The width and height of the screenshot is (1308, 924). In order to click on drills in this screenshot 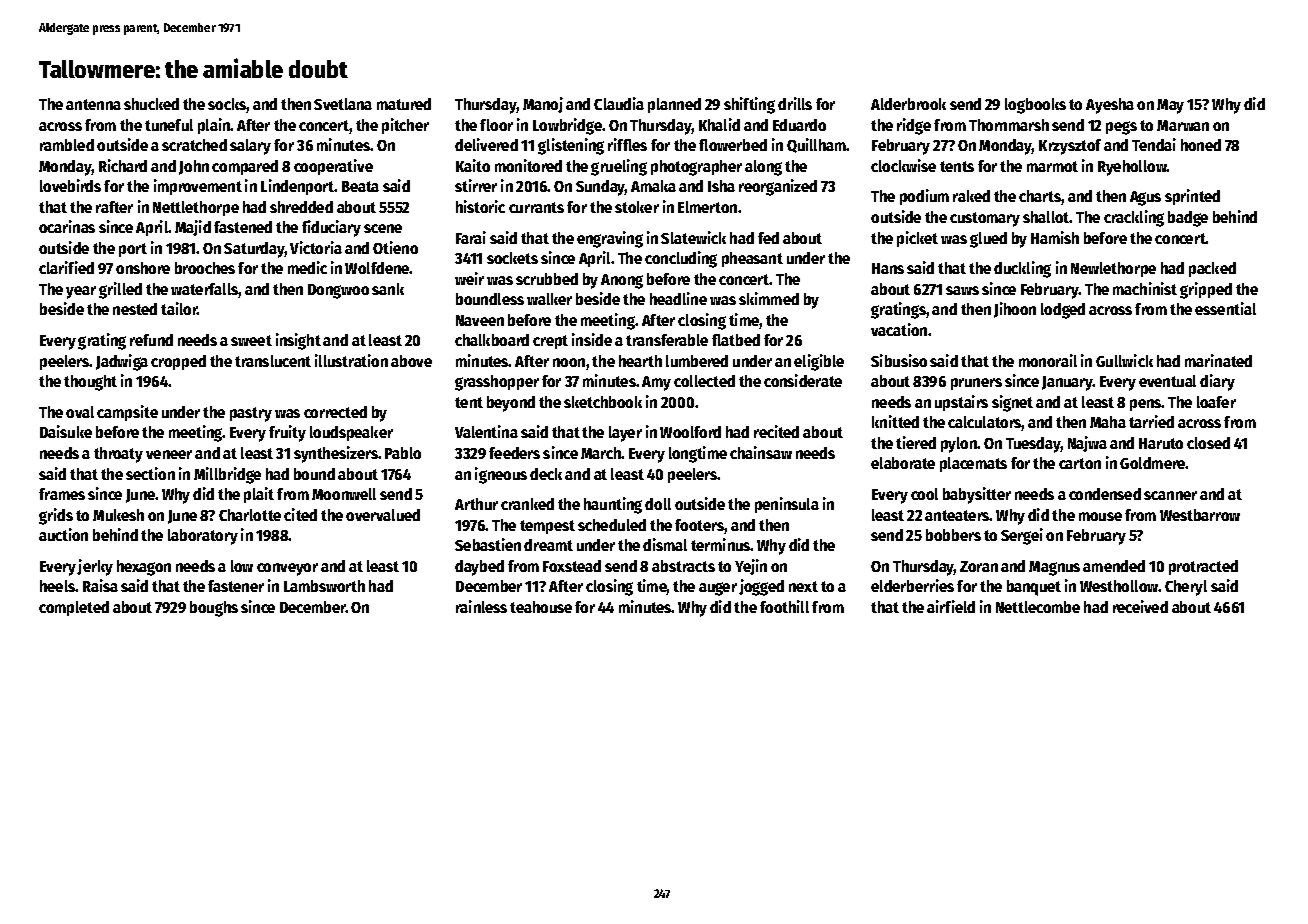, I will do `click(795, 103)`.
